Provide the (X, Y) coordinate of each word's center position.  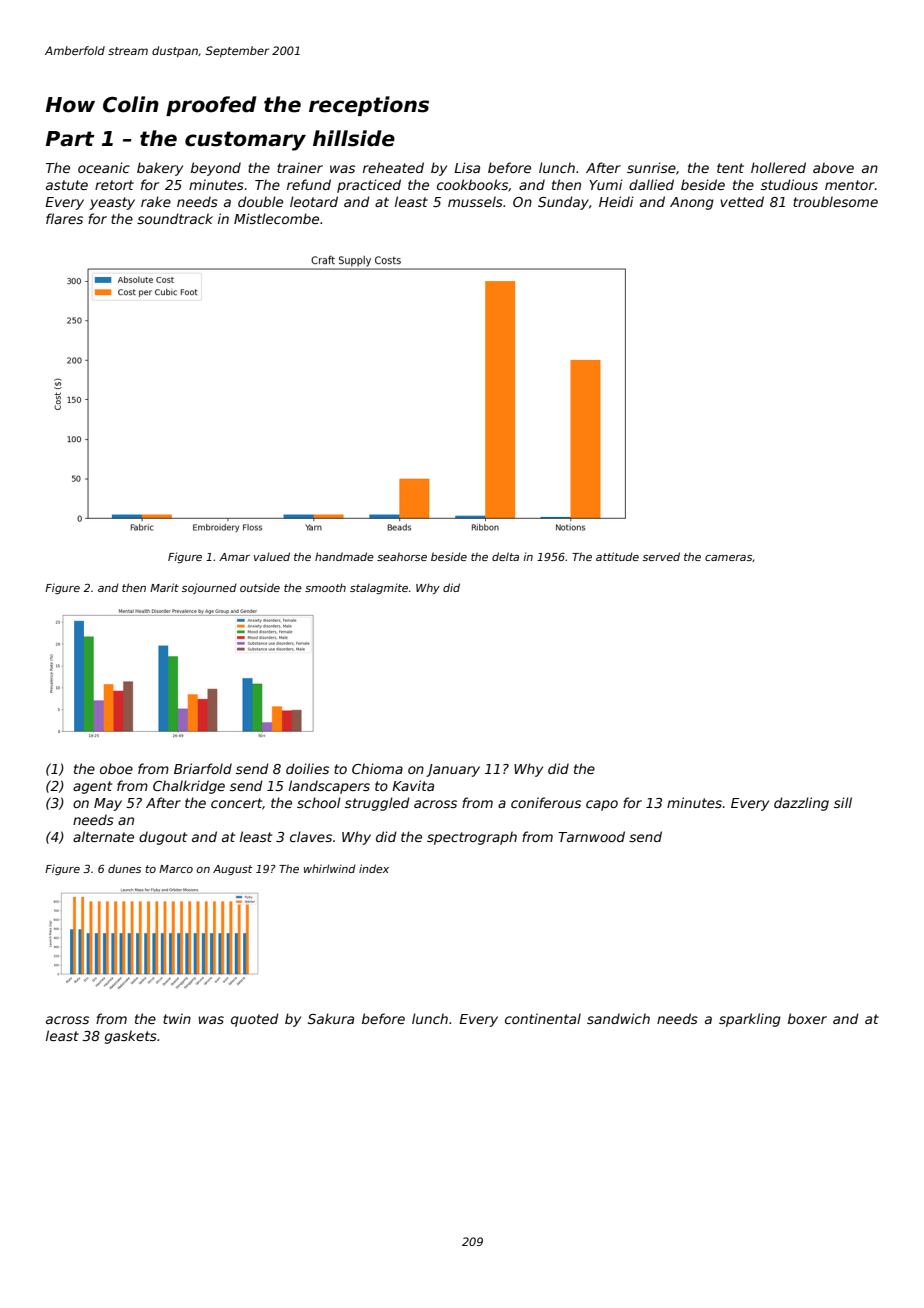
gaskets (131, 1037)
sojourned (209, 588)
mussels (475, 201)
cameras (728, 558)
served (661, 556)
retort (114, 185)
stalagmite (379, 588)
